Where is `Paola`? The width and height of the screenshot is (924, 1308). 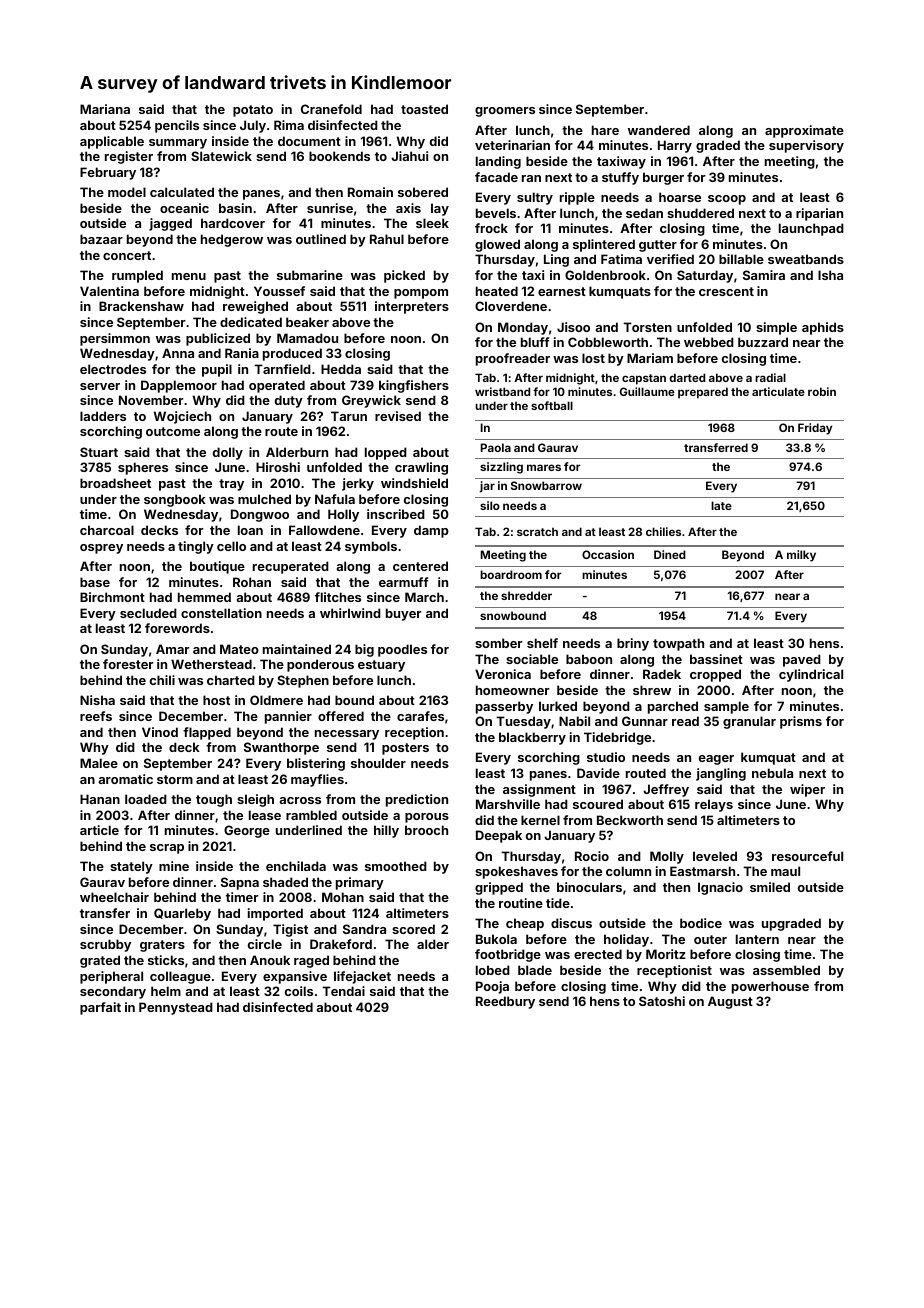 Paola is located at coordinates (496, 447).
